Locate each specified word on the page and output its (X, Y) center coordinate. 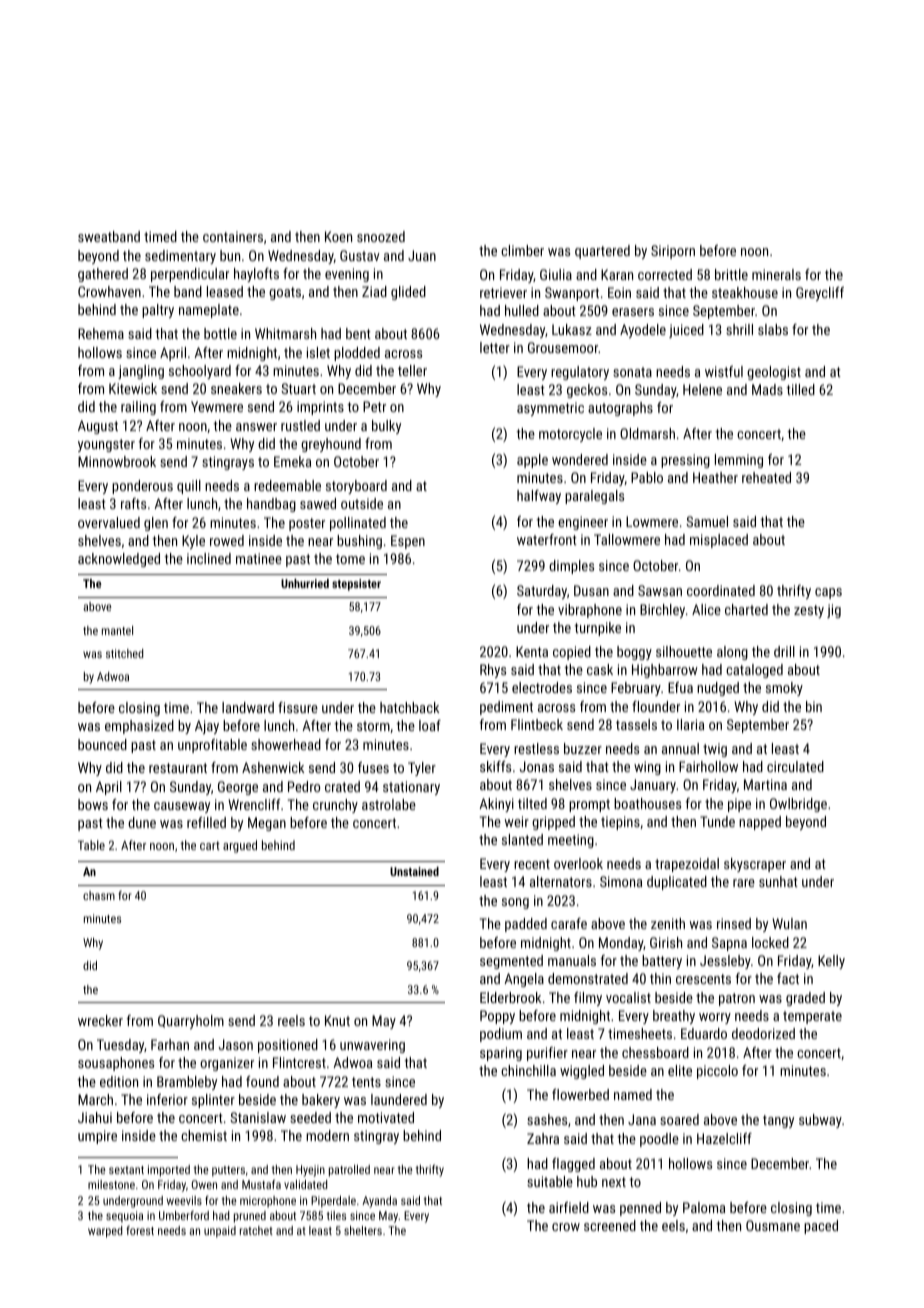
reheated (766, 477)
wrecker (100, 1020)
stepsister (356, 585)
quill (189, 487)
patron (737, 999)
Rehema (101, 333)
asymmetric (550, 409)
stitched (124, 653)
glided (408, 293)
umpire (97, 1137)
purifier (547, 1054)
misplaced (719, 541)
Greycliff (820, 294)
